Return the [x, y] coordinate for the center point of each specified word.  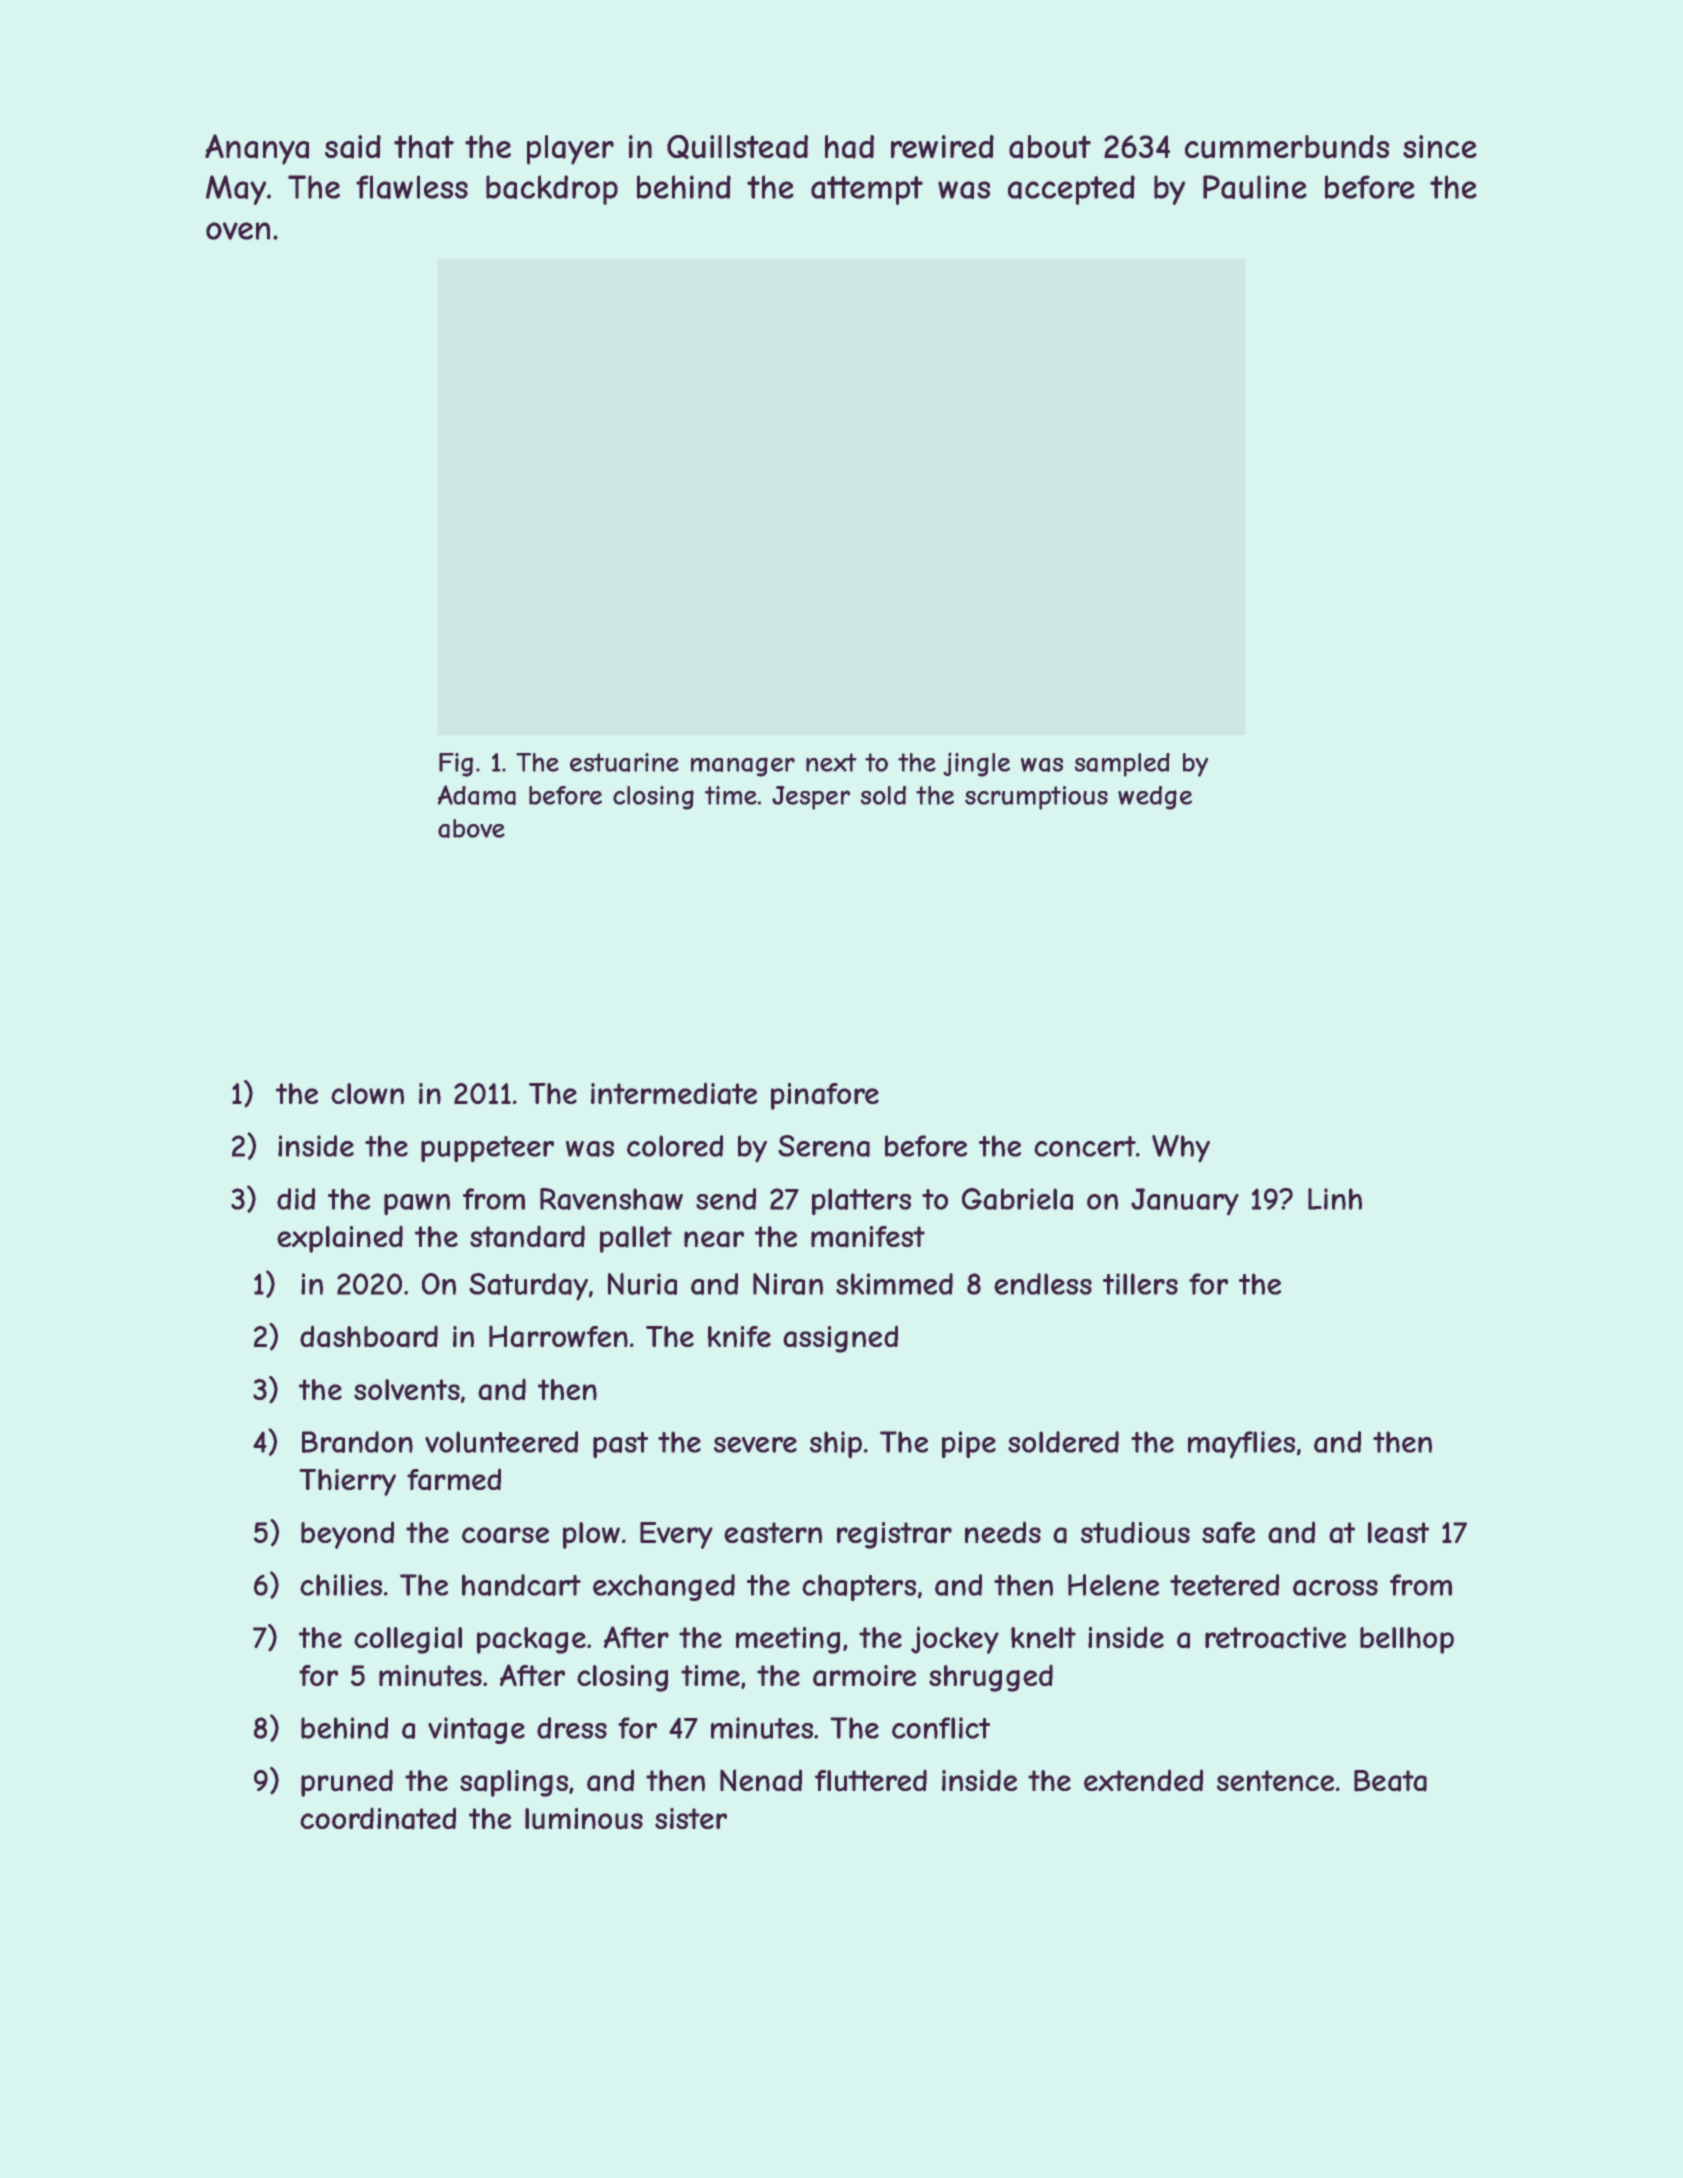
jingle [976, 764]
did [296, 1199]
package [531, 1640]
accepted [1071, 190]
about [1050, 147]
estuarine [624, 762]
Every [676, 1535]
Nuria [642, 1284]
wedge [1155, 798]
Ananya [257, 149]
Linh [1335, 1199]
